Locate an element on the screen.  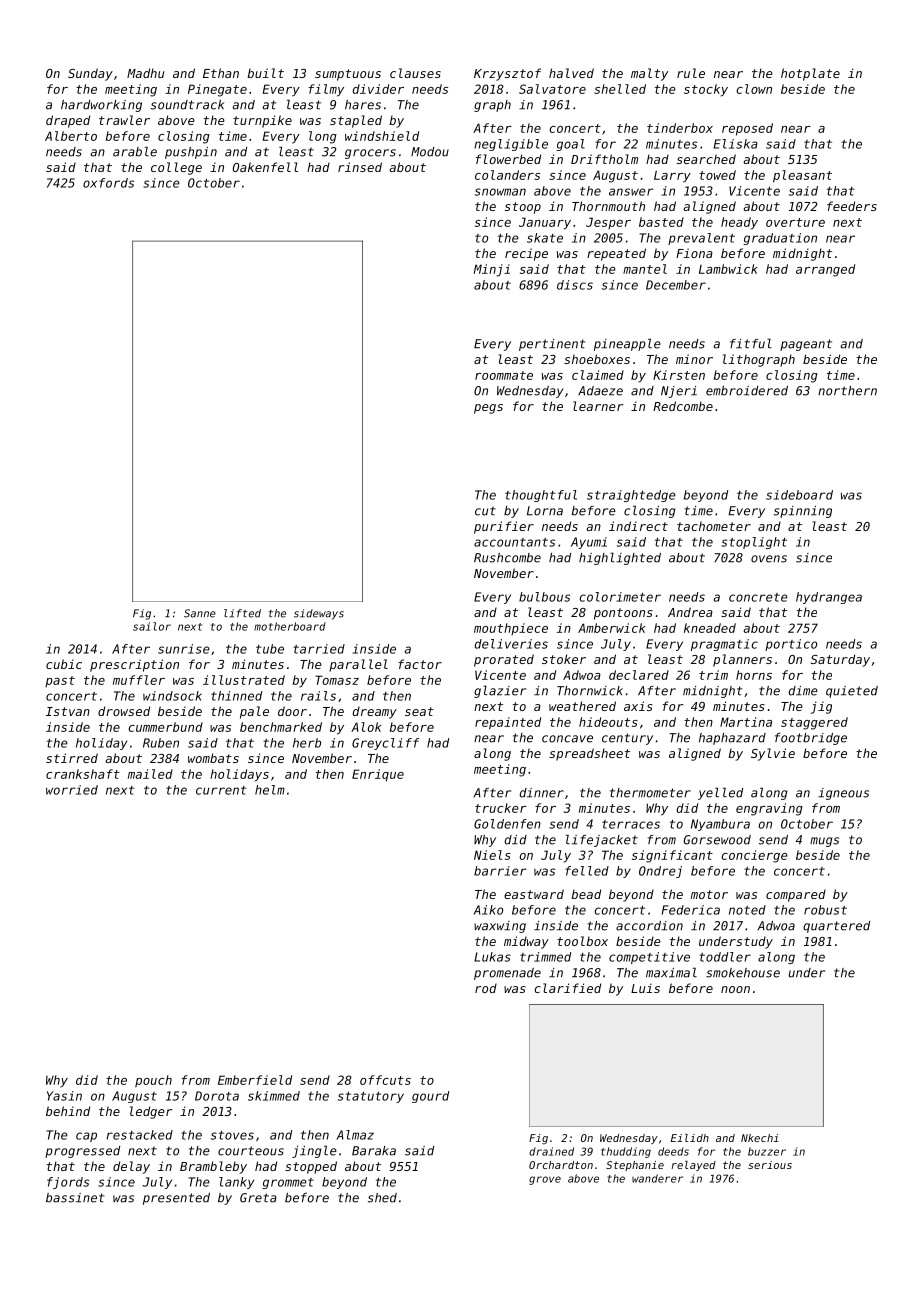
bassinet is located at coordinates (75, 1198).
